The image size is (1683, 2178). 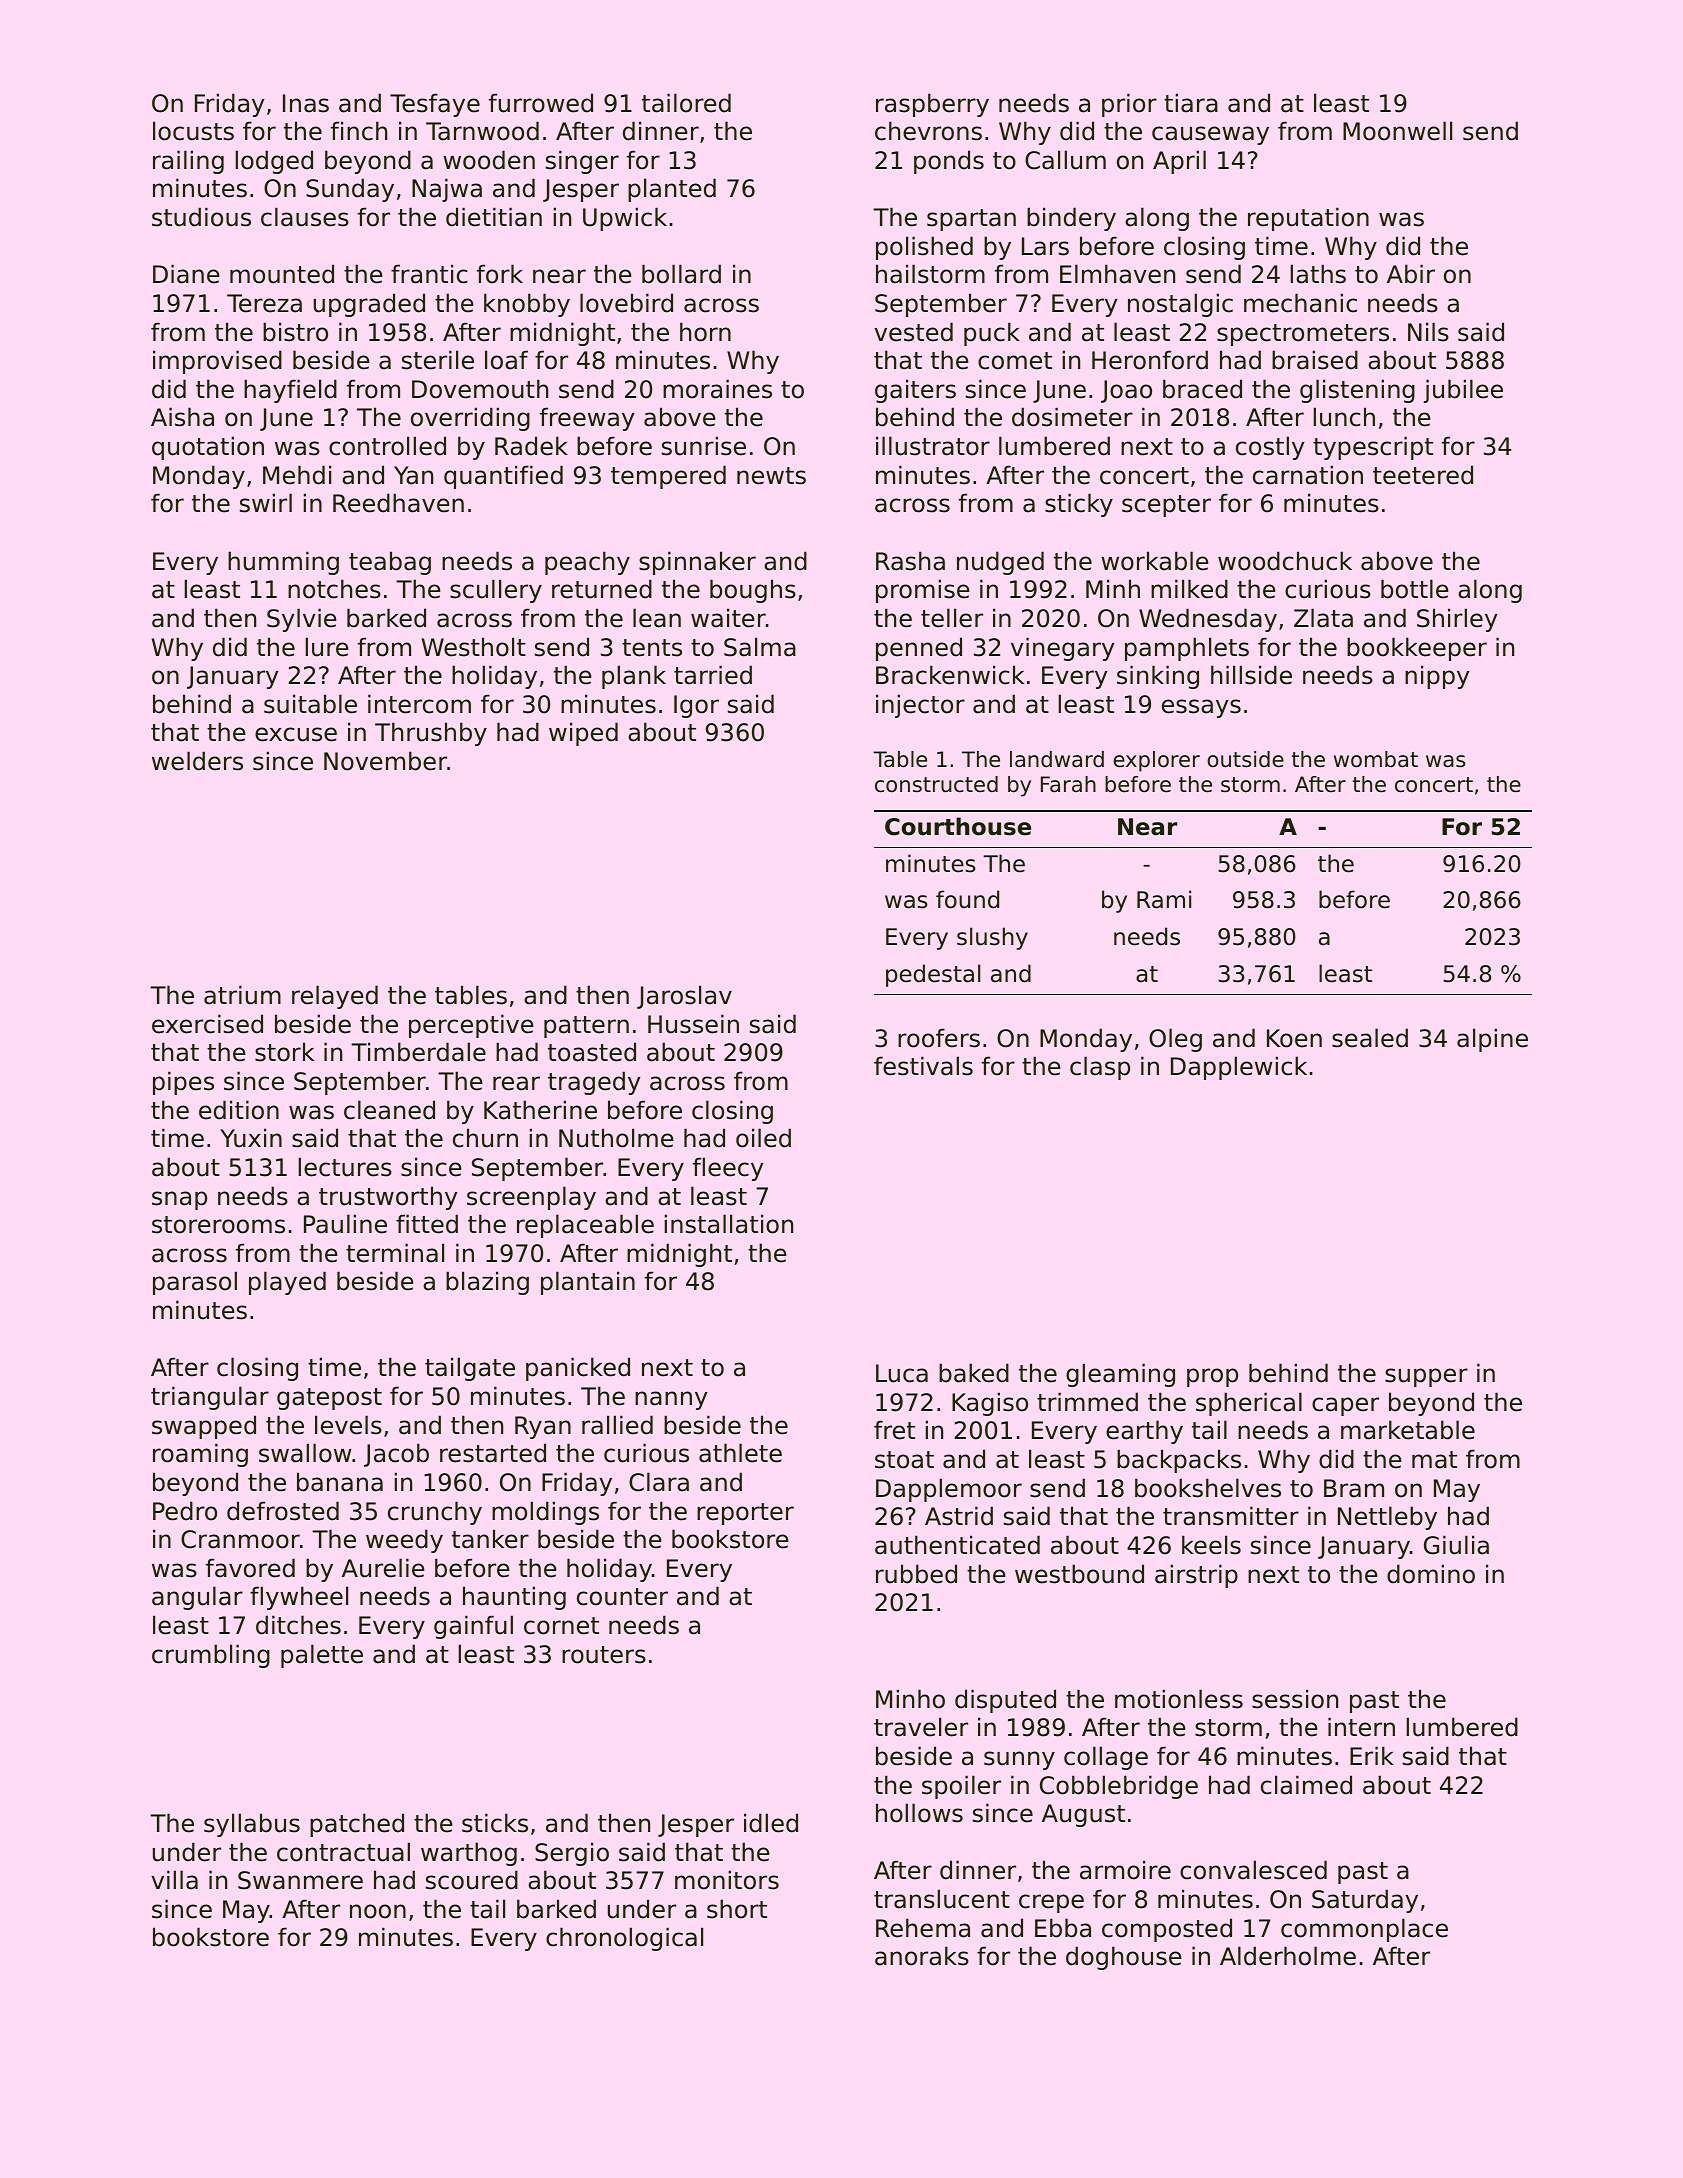 What do you see at coordinates (186, 274) in the image?
I see `Diane` at bounding box center [186, 274].
